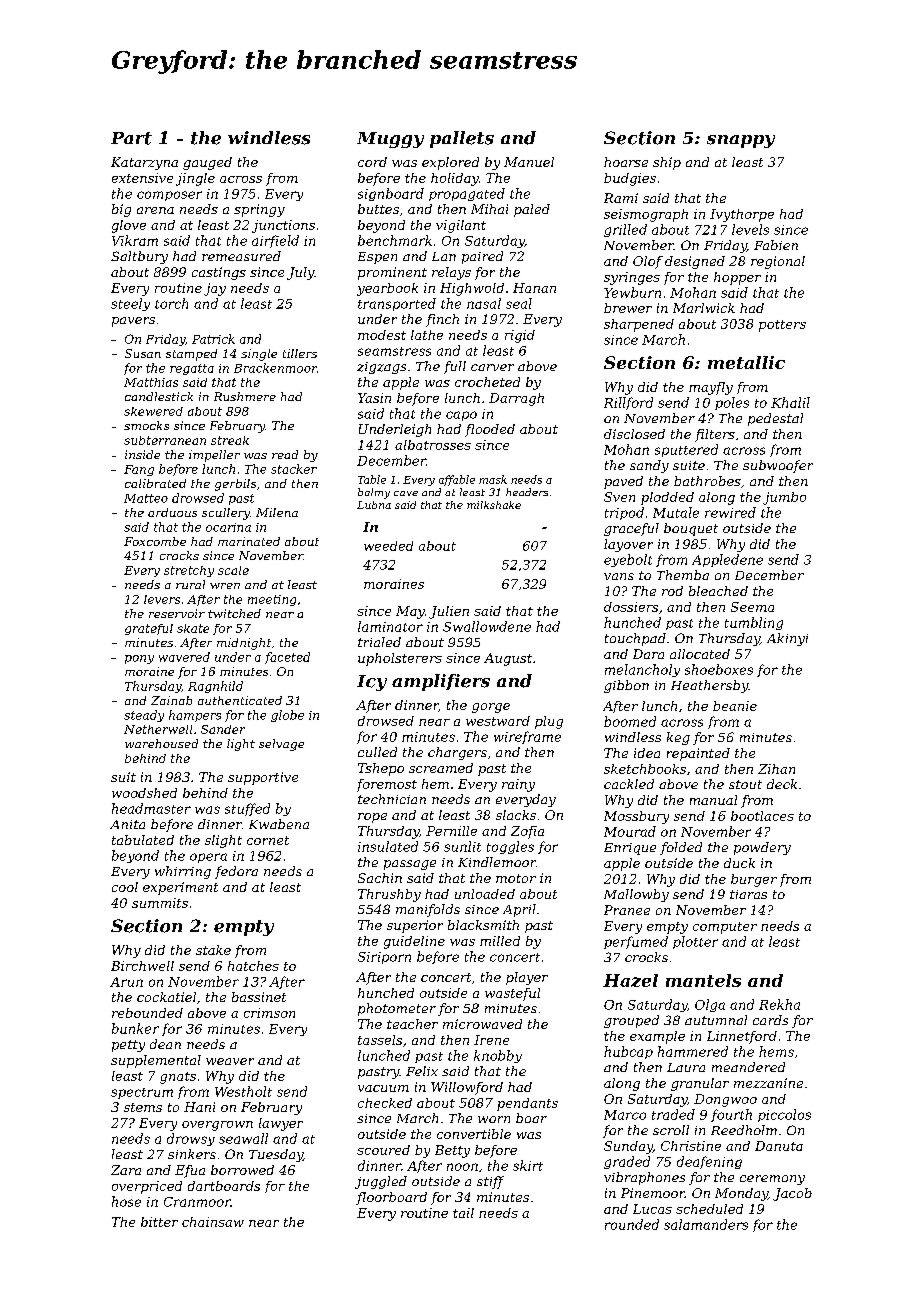 The width and height of the screenshot is (924, 1308). What do you see at coordinates (462, 139) in the screenshot?
I see `pallets` at bounding box center [462, 139].
